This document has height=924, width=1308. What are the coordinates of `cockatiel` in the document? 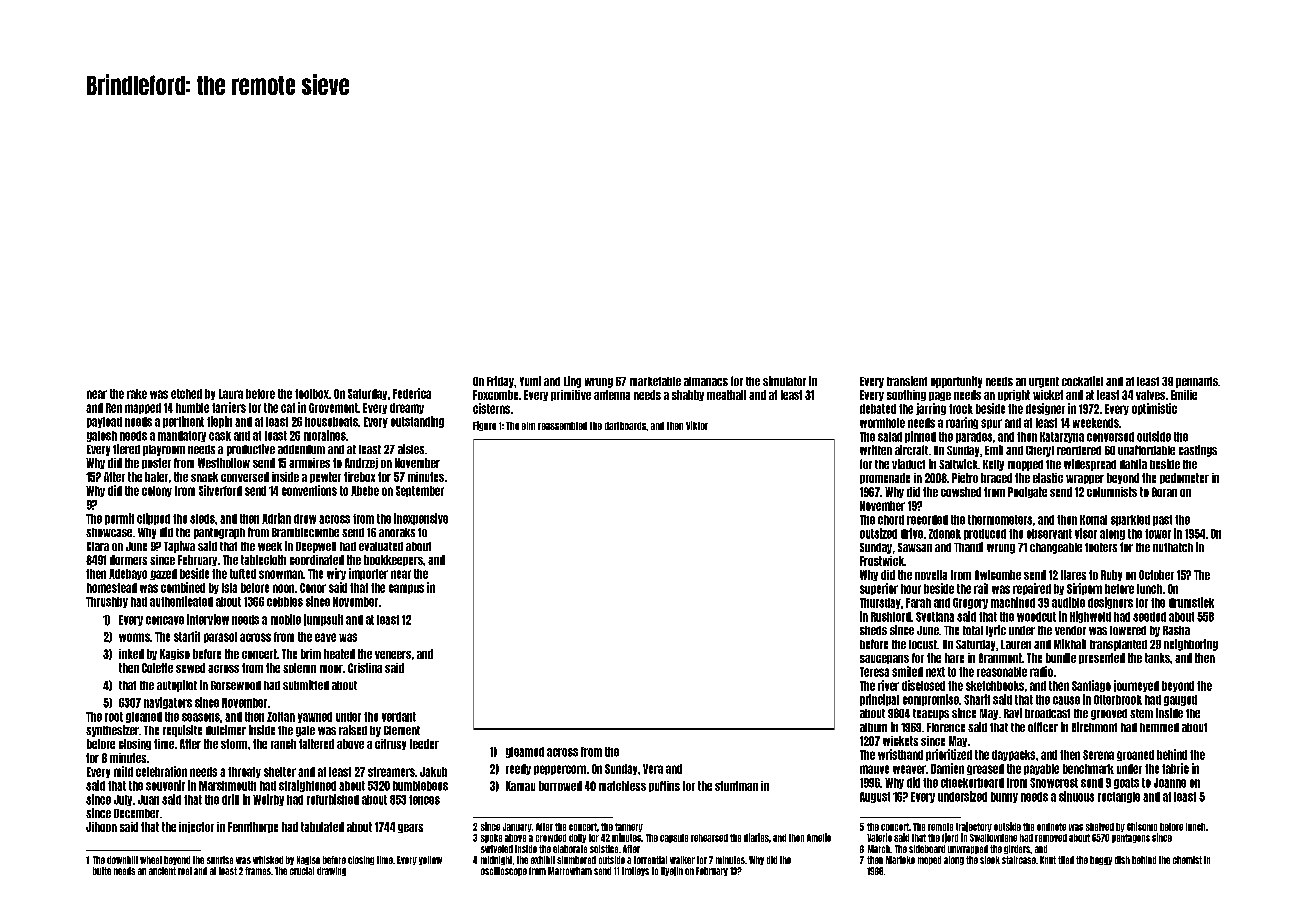 It's located at (1082, 381).
